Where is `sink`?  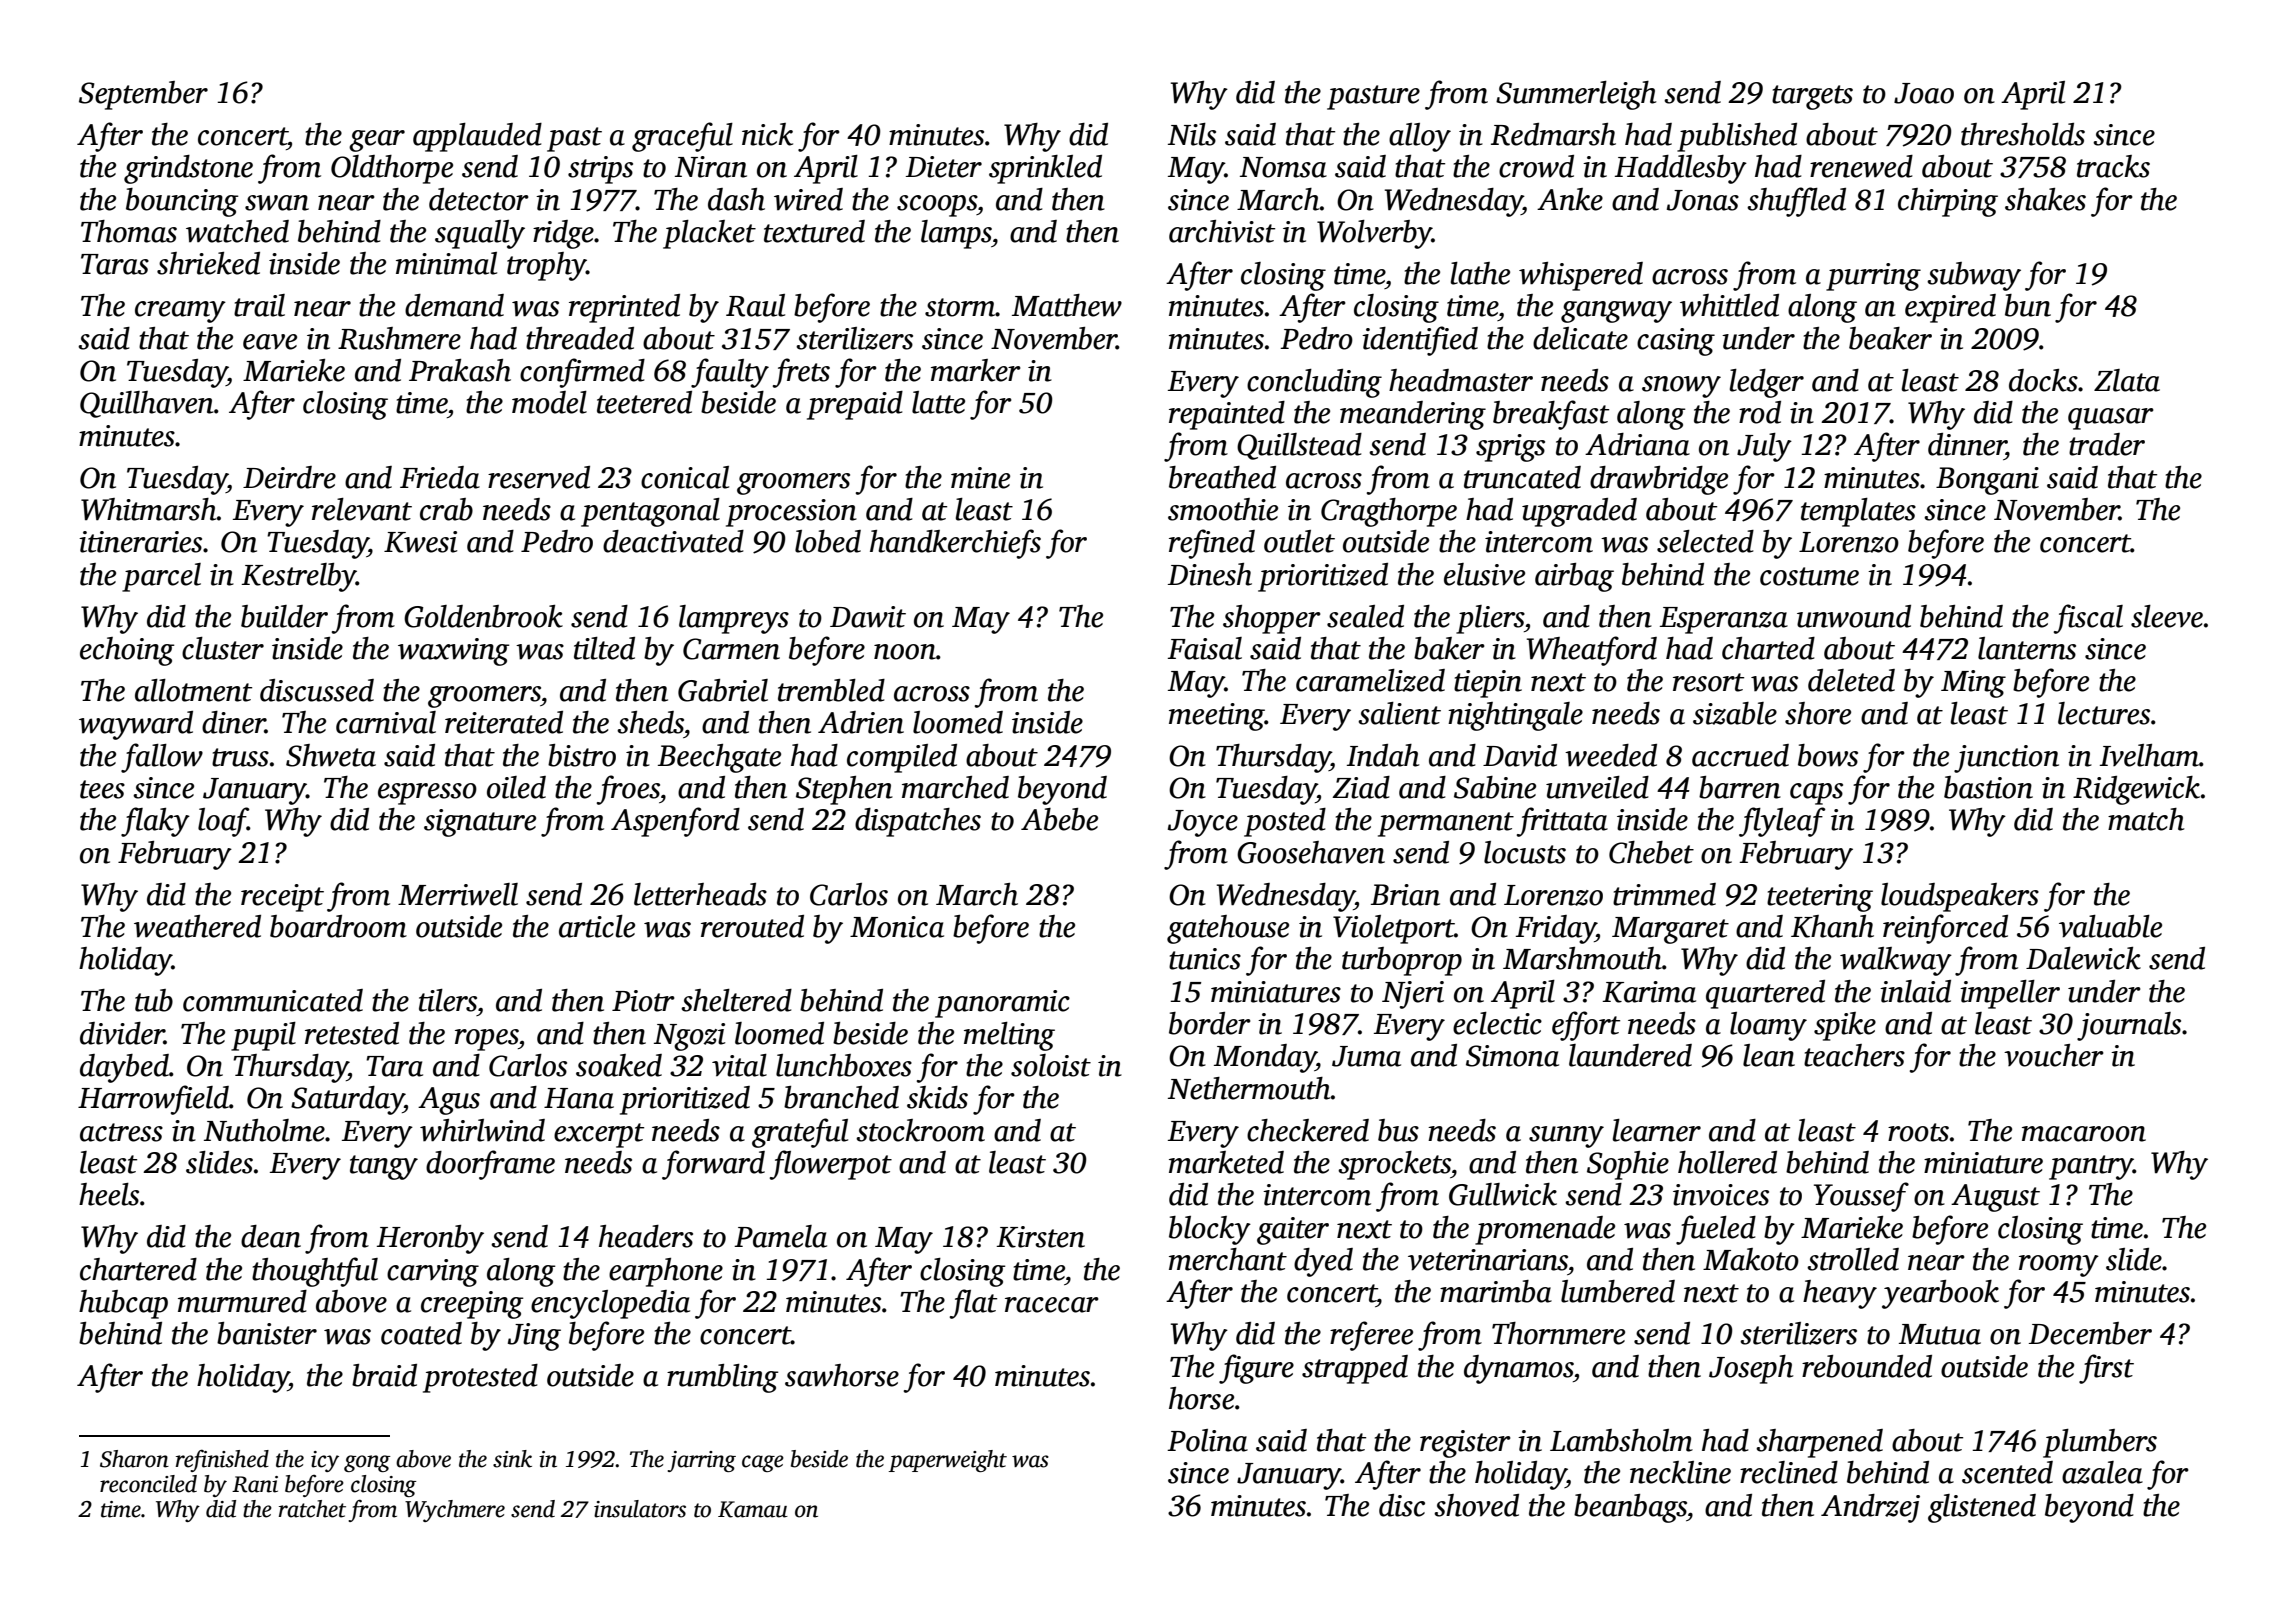
sink is located at coordinates (512, 1459).
